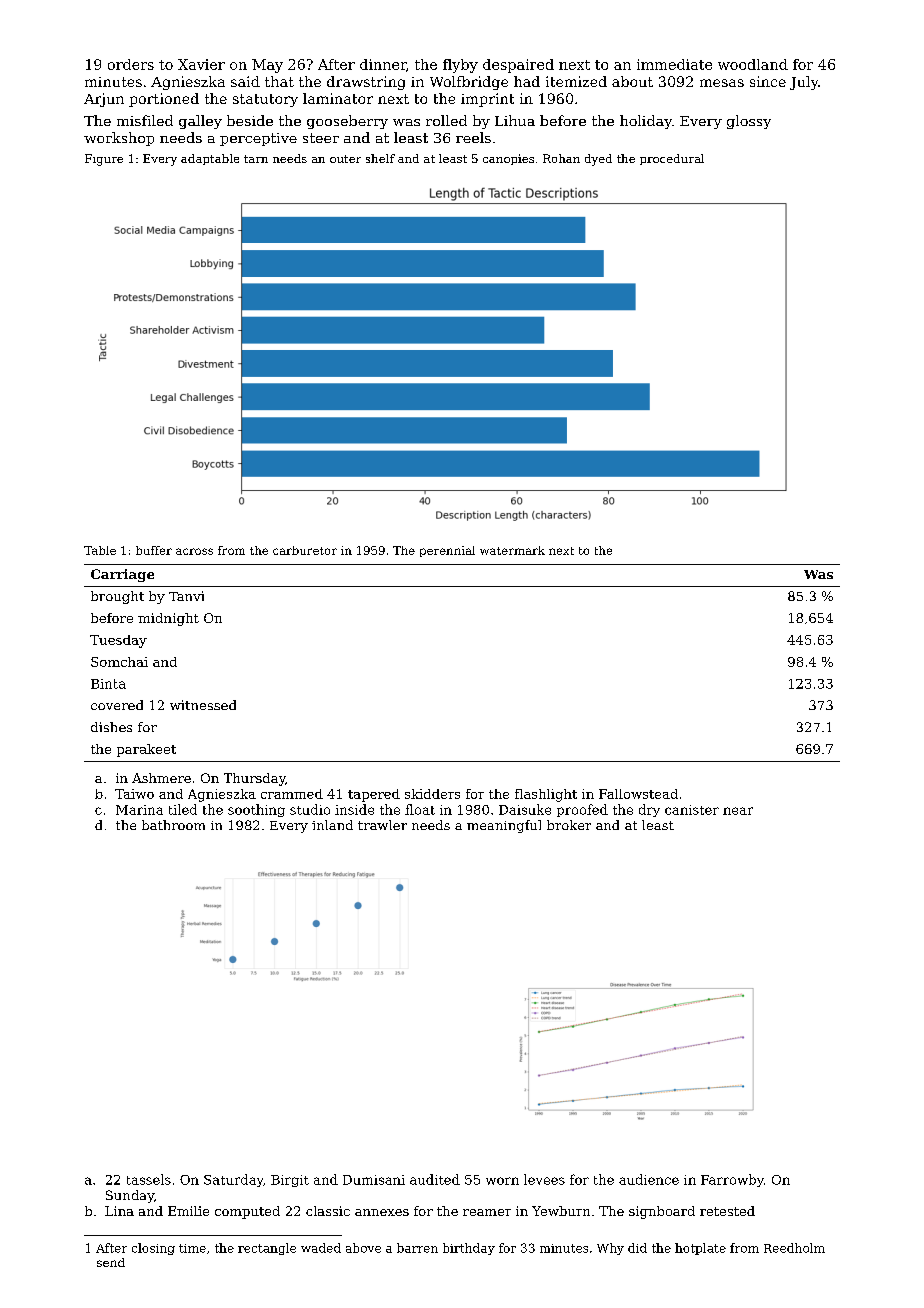 The image size is (924, 1308). I want to click on witnessed, so click(203, 705).
